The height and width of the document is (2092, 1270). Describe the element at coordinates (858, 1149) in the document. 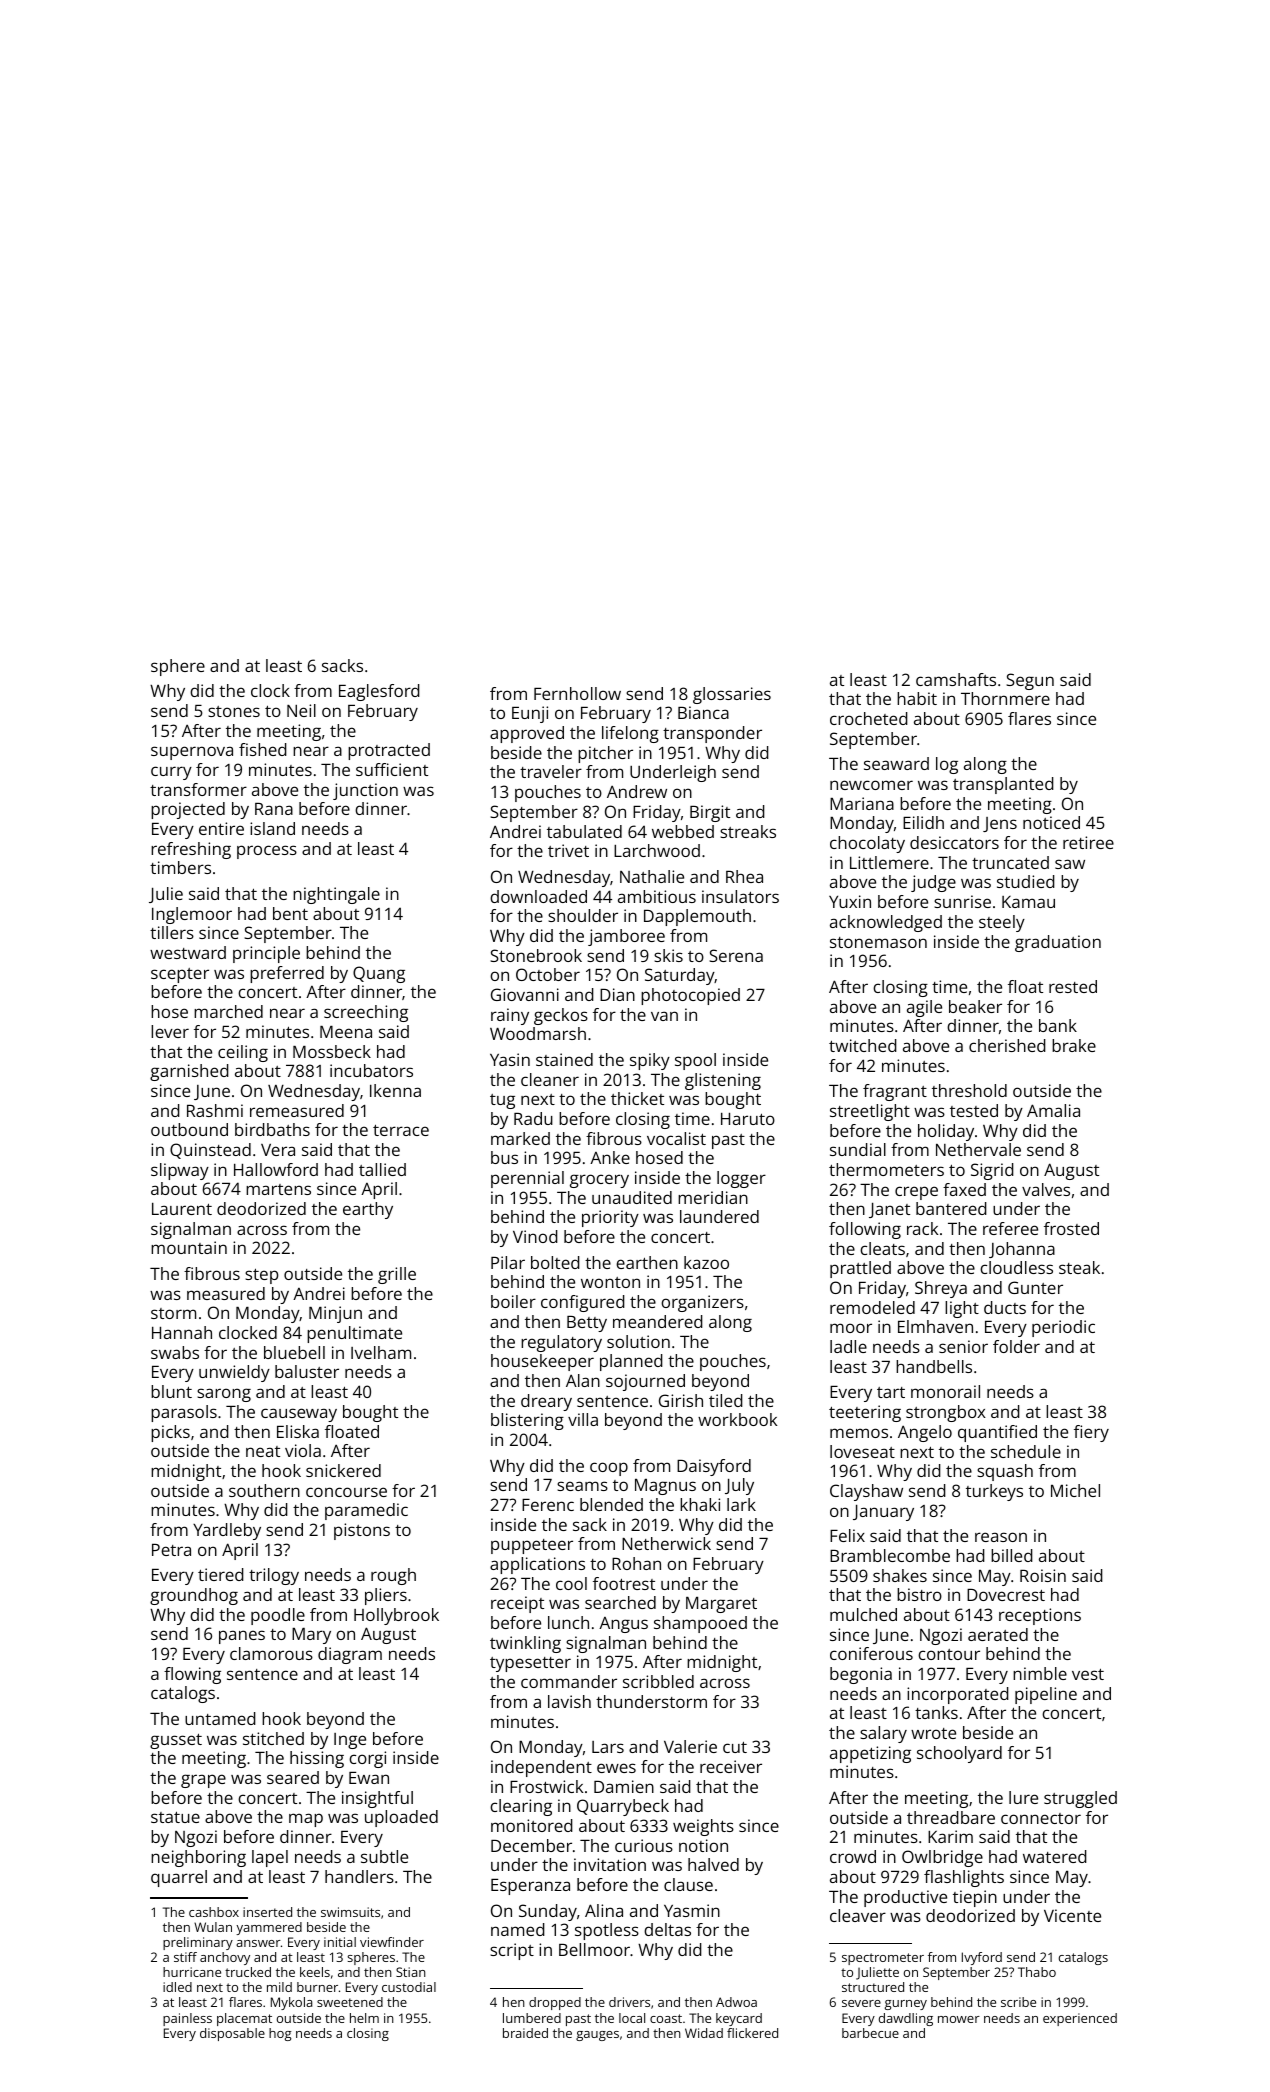

I see `sundial` at that location.
